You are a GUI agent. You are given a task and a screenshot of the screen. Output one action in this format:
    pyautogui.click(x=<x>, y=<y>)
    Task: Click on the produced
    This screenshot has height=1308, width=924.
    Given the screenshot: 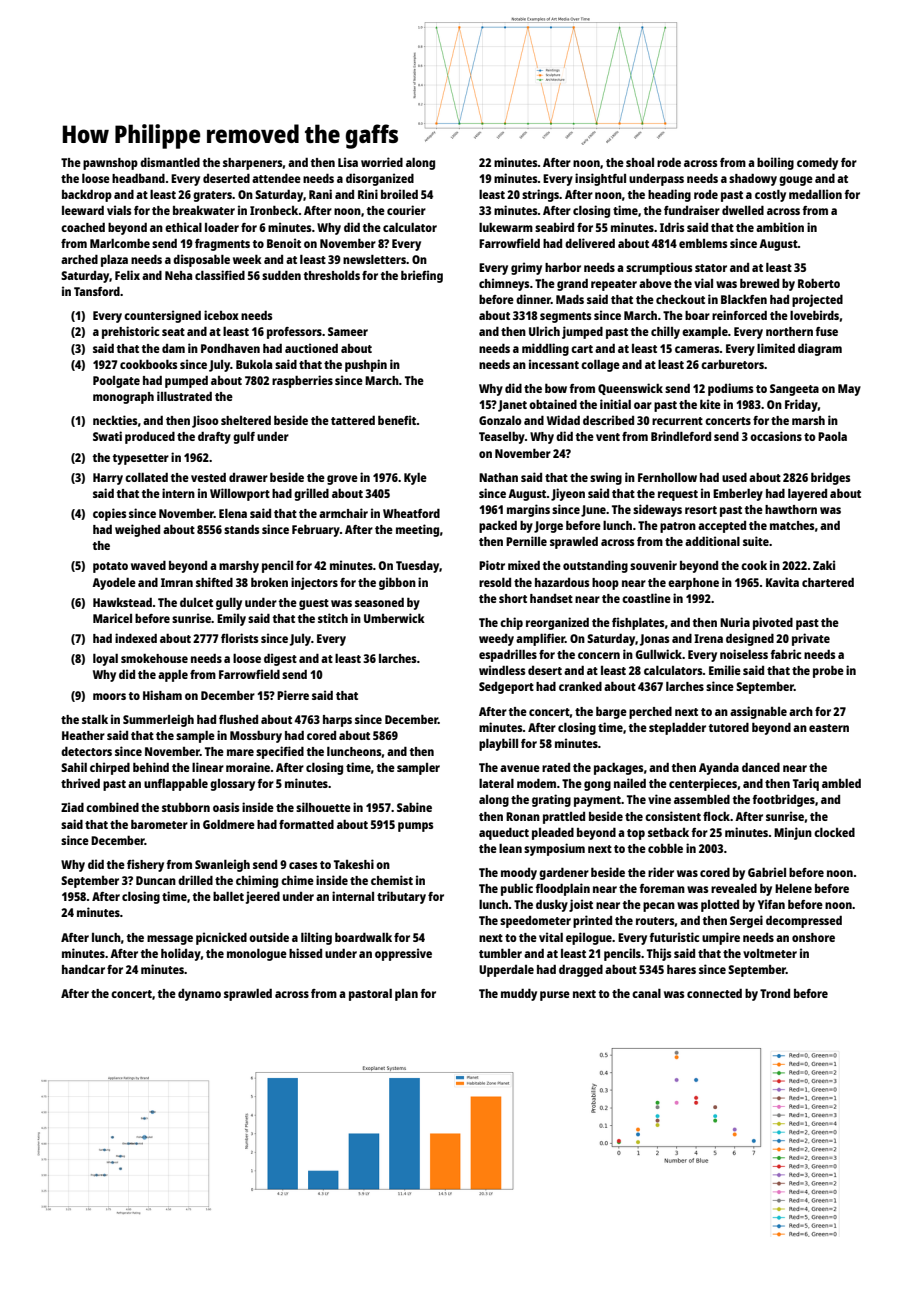 What is the action you would take?
    pyautogui.click(x=150, y=438)
